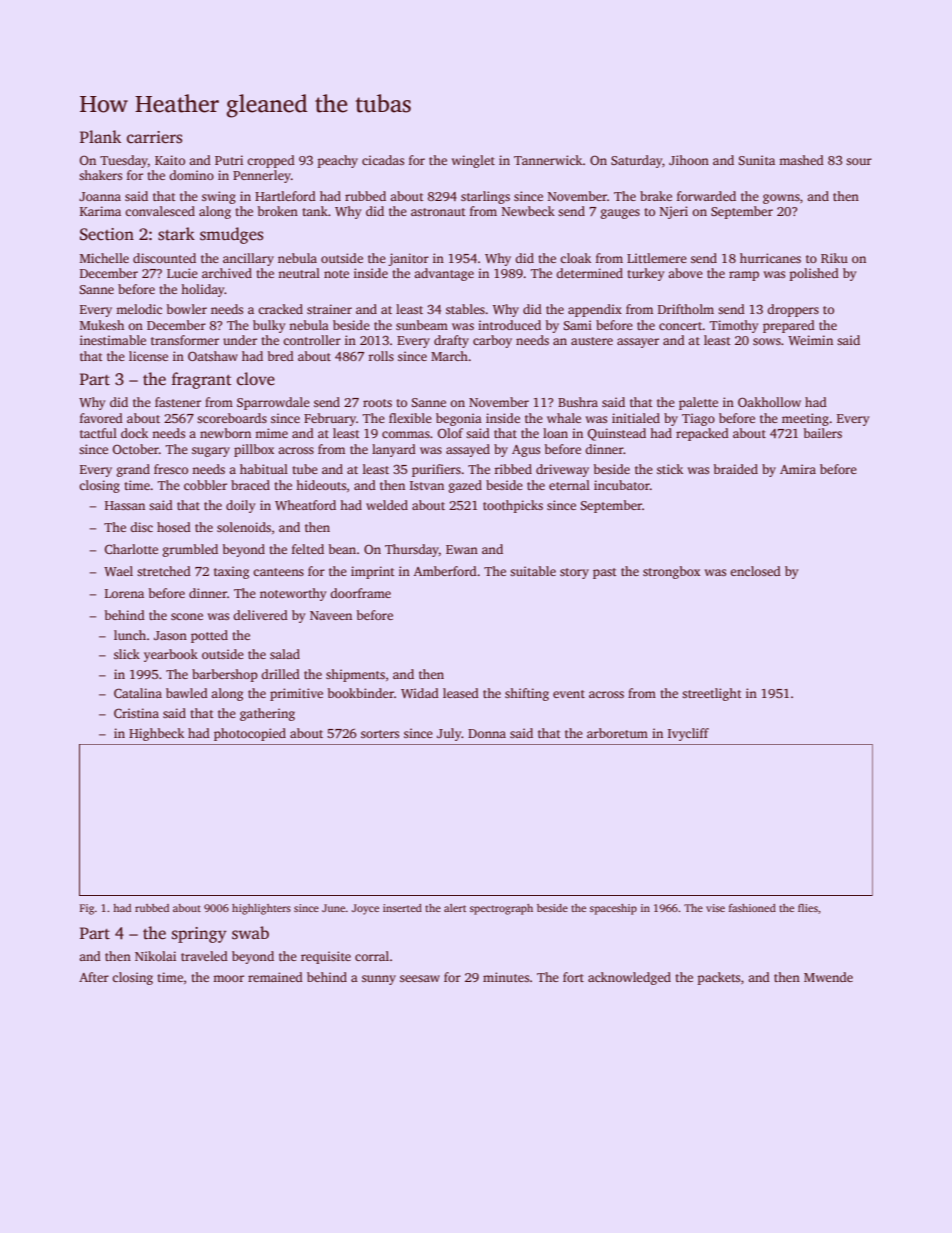 This screenshot has width=952, height=1233. I want to click on drafty, so click(451, 341).
